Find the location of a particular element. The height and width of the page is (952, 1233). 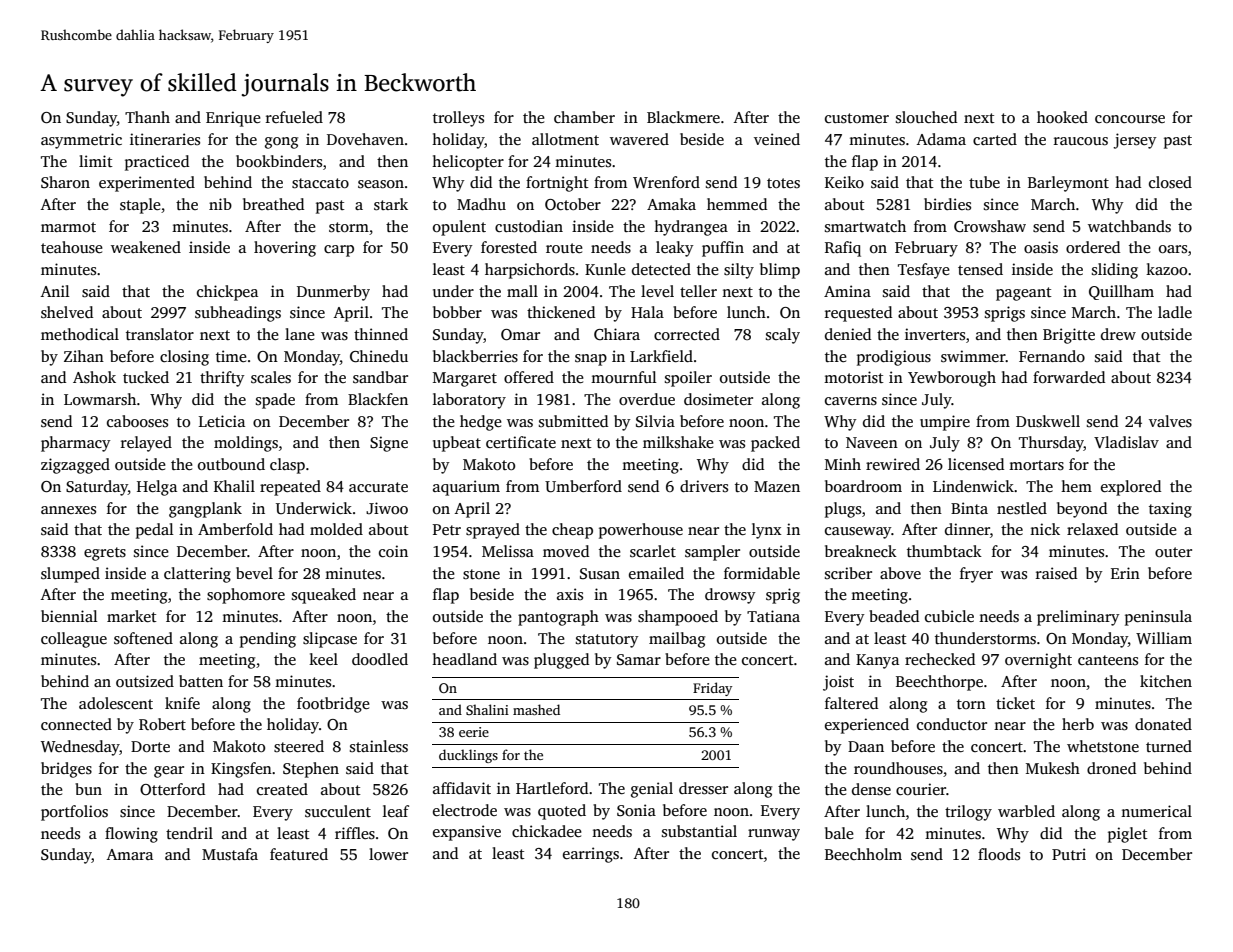

Putri is located at coordinates (1069, 854).
